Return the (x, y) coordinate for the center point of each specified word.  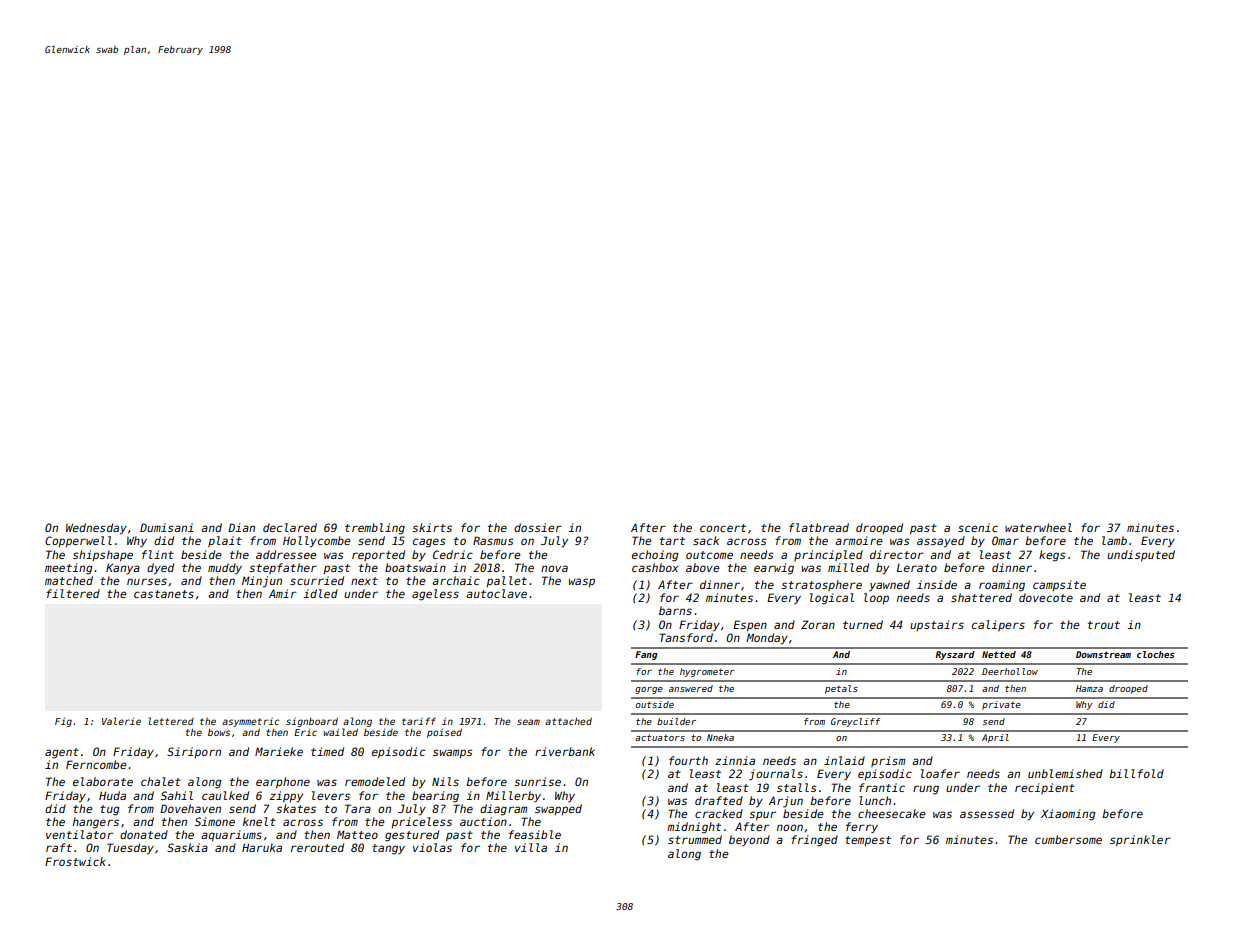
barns (675, 610)
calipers (998, 625)
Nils (445, 781)
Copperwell (78, 541)
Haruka (262, 847)
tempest (868, 841)
